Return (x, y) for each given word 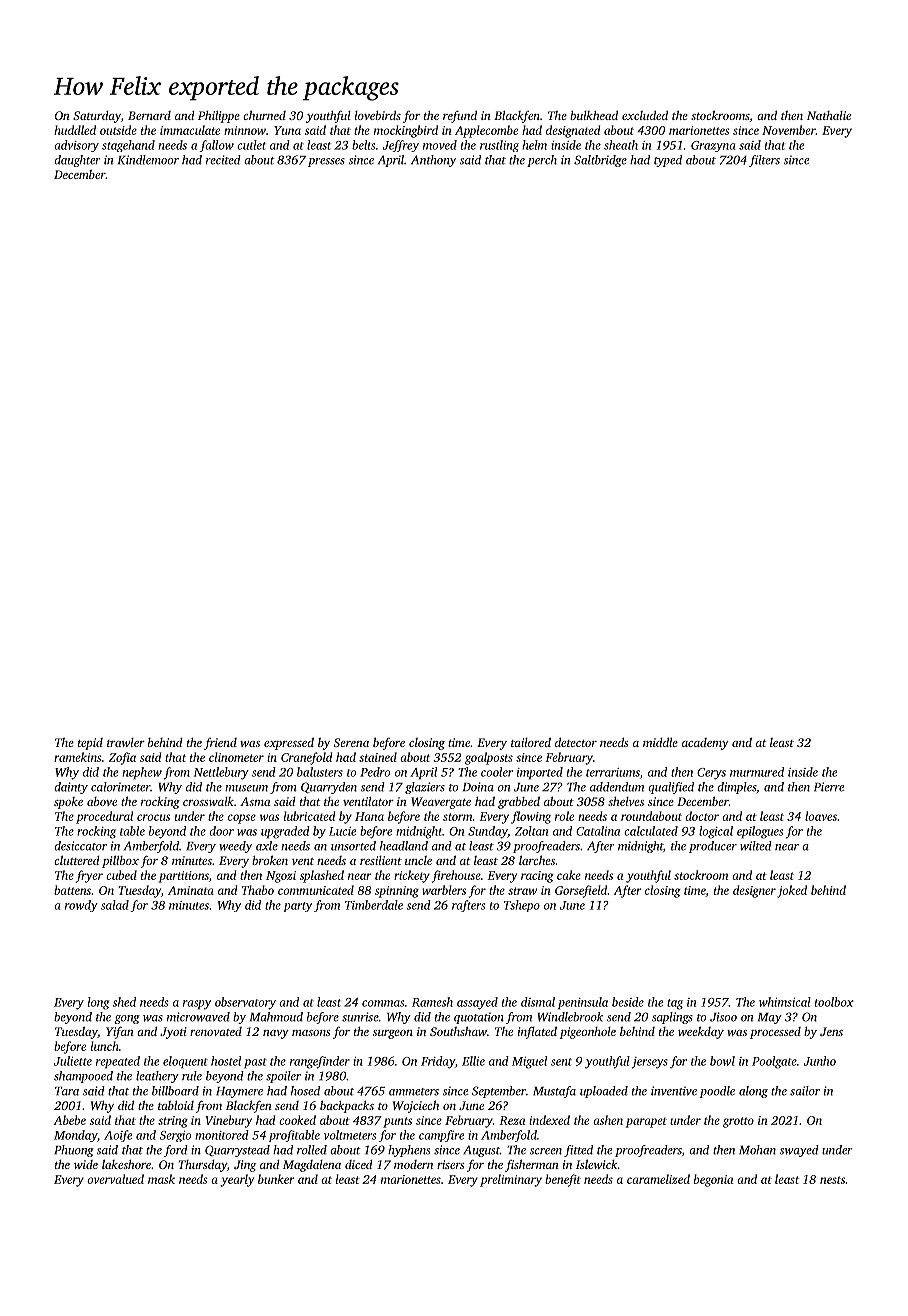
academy (705, 744)
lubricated (309, 816)
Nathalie (829, 115)
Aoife (118, 1136)
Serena (351, 742)
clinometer (236, 757)
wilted (756, 846)
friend (220, 744)
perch (542, 161)
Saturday (97, 117)
